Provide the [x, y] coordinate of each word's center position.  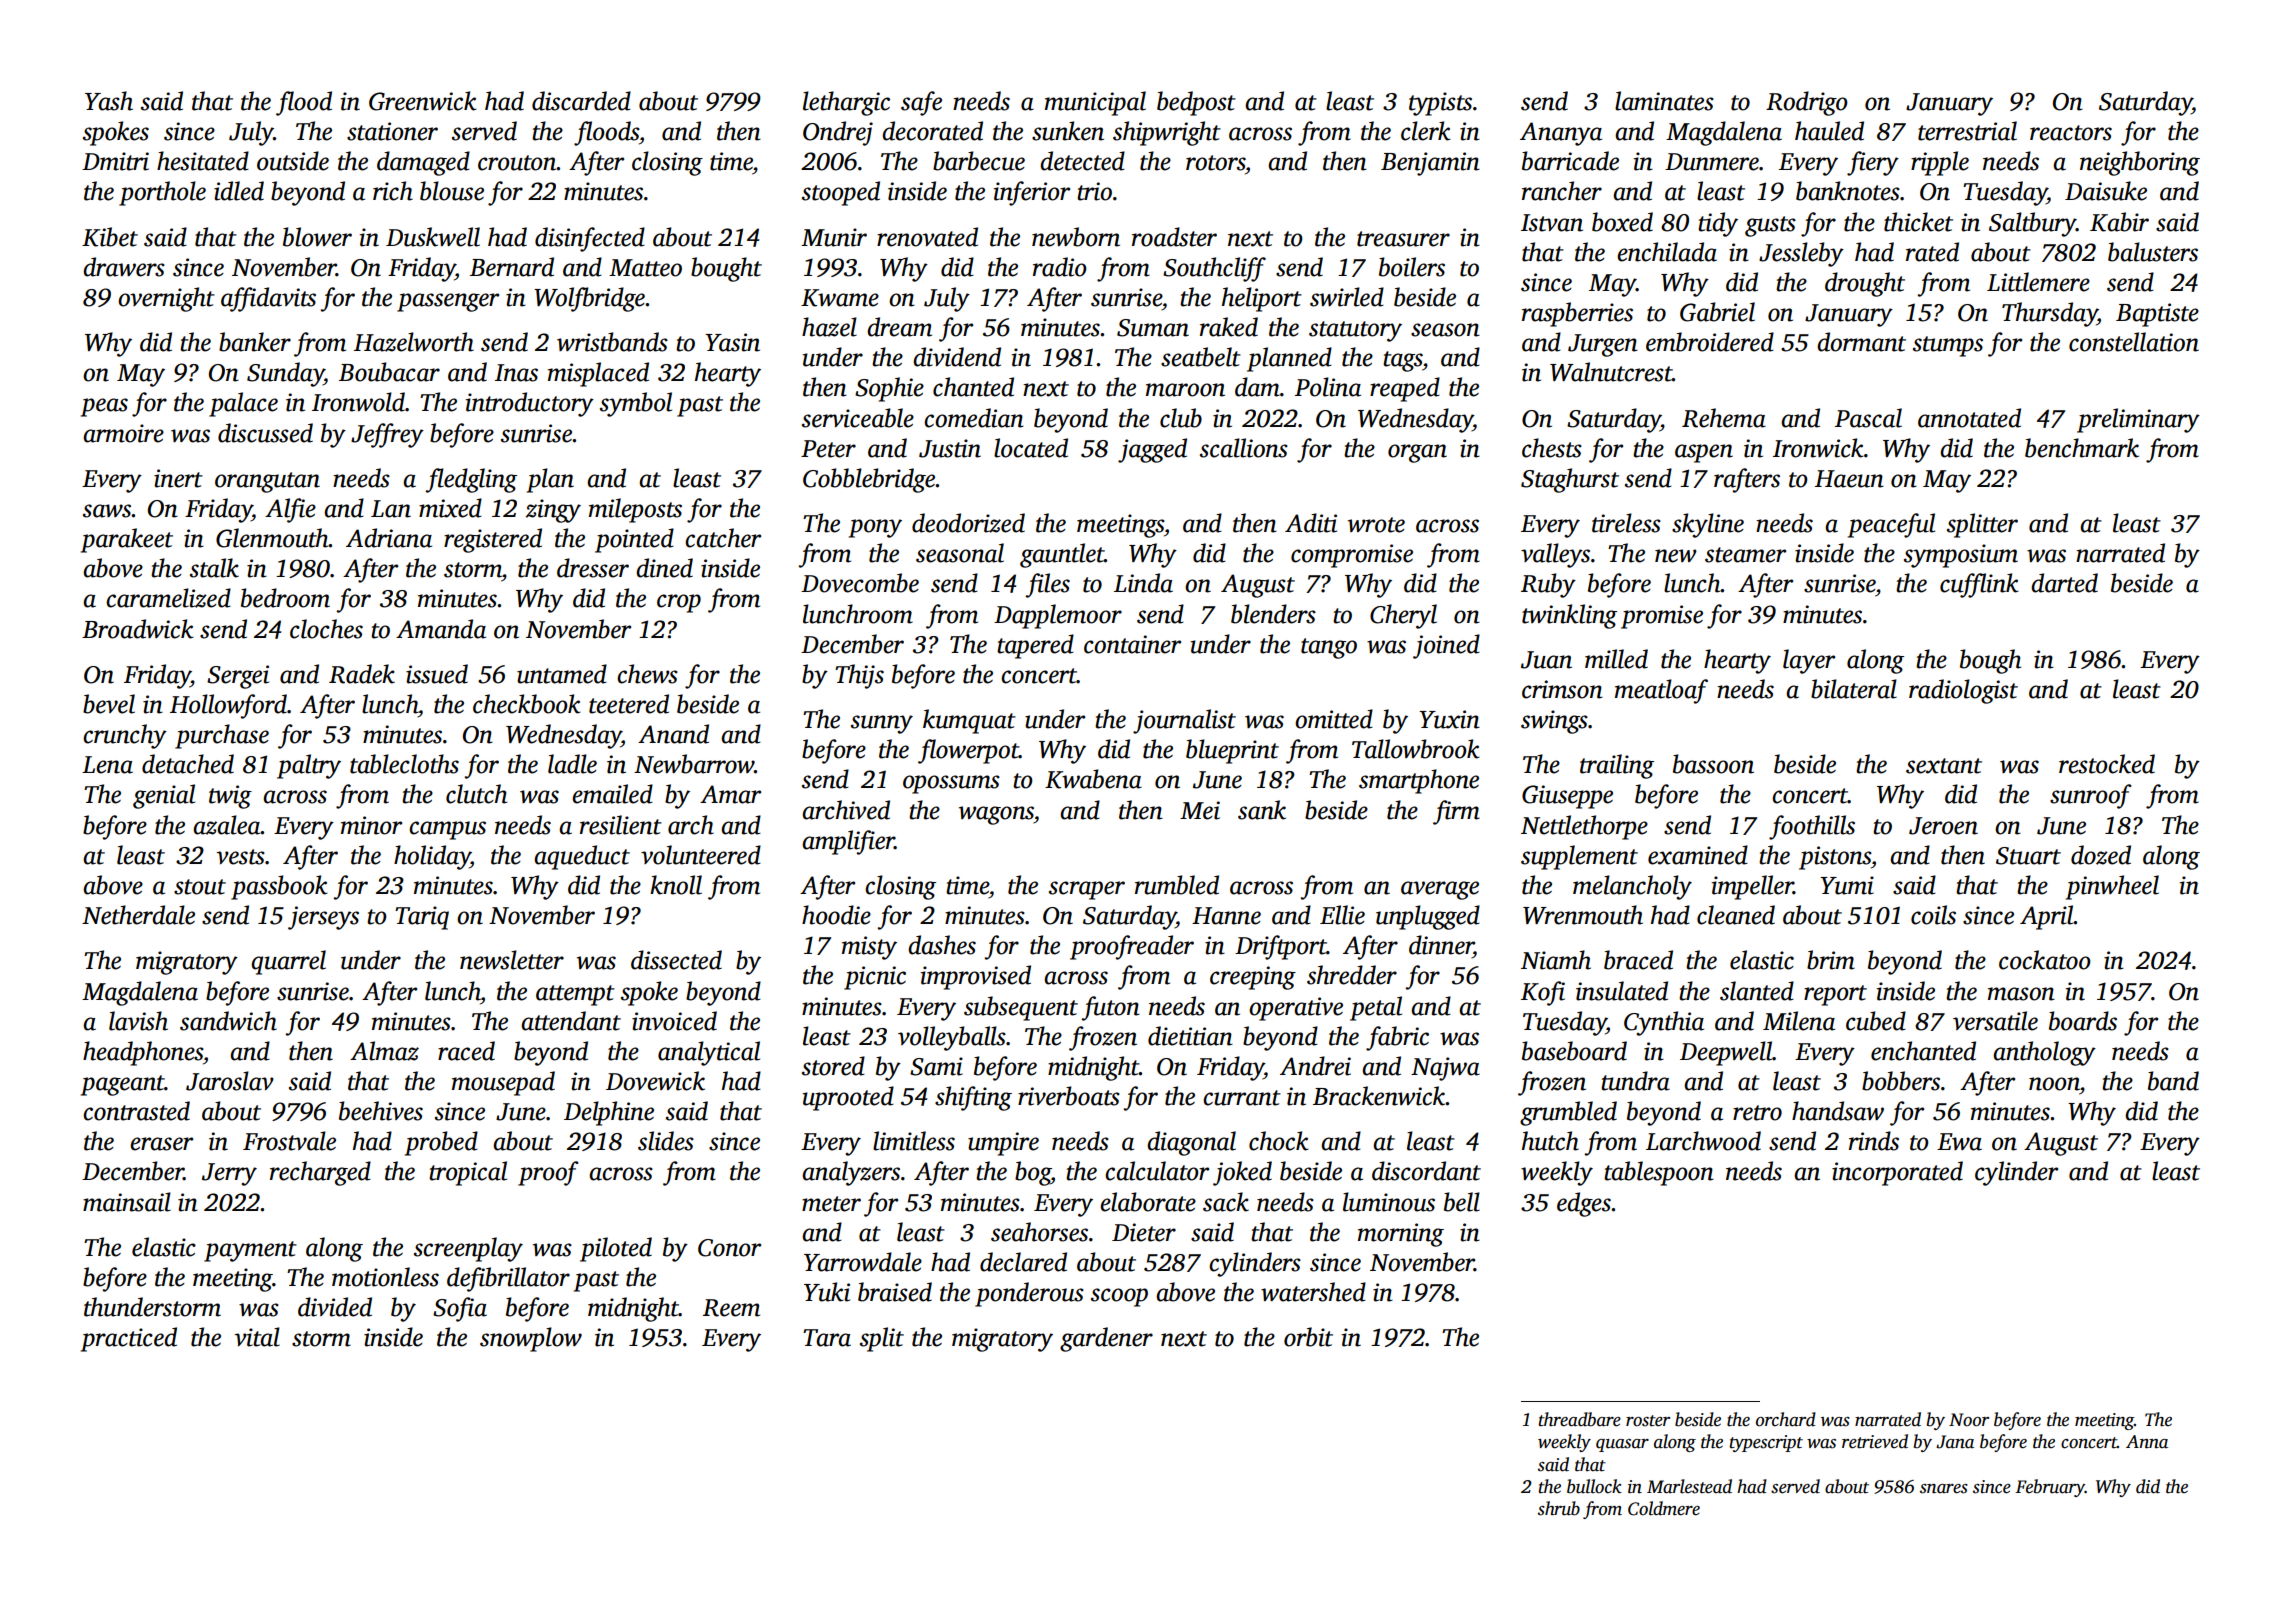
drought [1865, 284]
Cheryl [1403, 616]
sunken [1068, 131]
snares [1944, 1489]
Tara [827, 1338]
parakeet [127, 540]
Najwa [1445, 1069]
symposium [1961, 556]
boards [2083, 1021]
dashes [942, 945]
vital [257, 1337]
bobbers [1901, 1081]
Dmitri [115, 161]
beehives [381, 1111]
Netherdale [138, 915]
